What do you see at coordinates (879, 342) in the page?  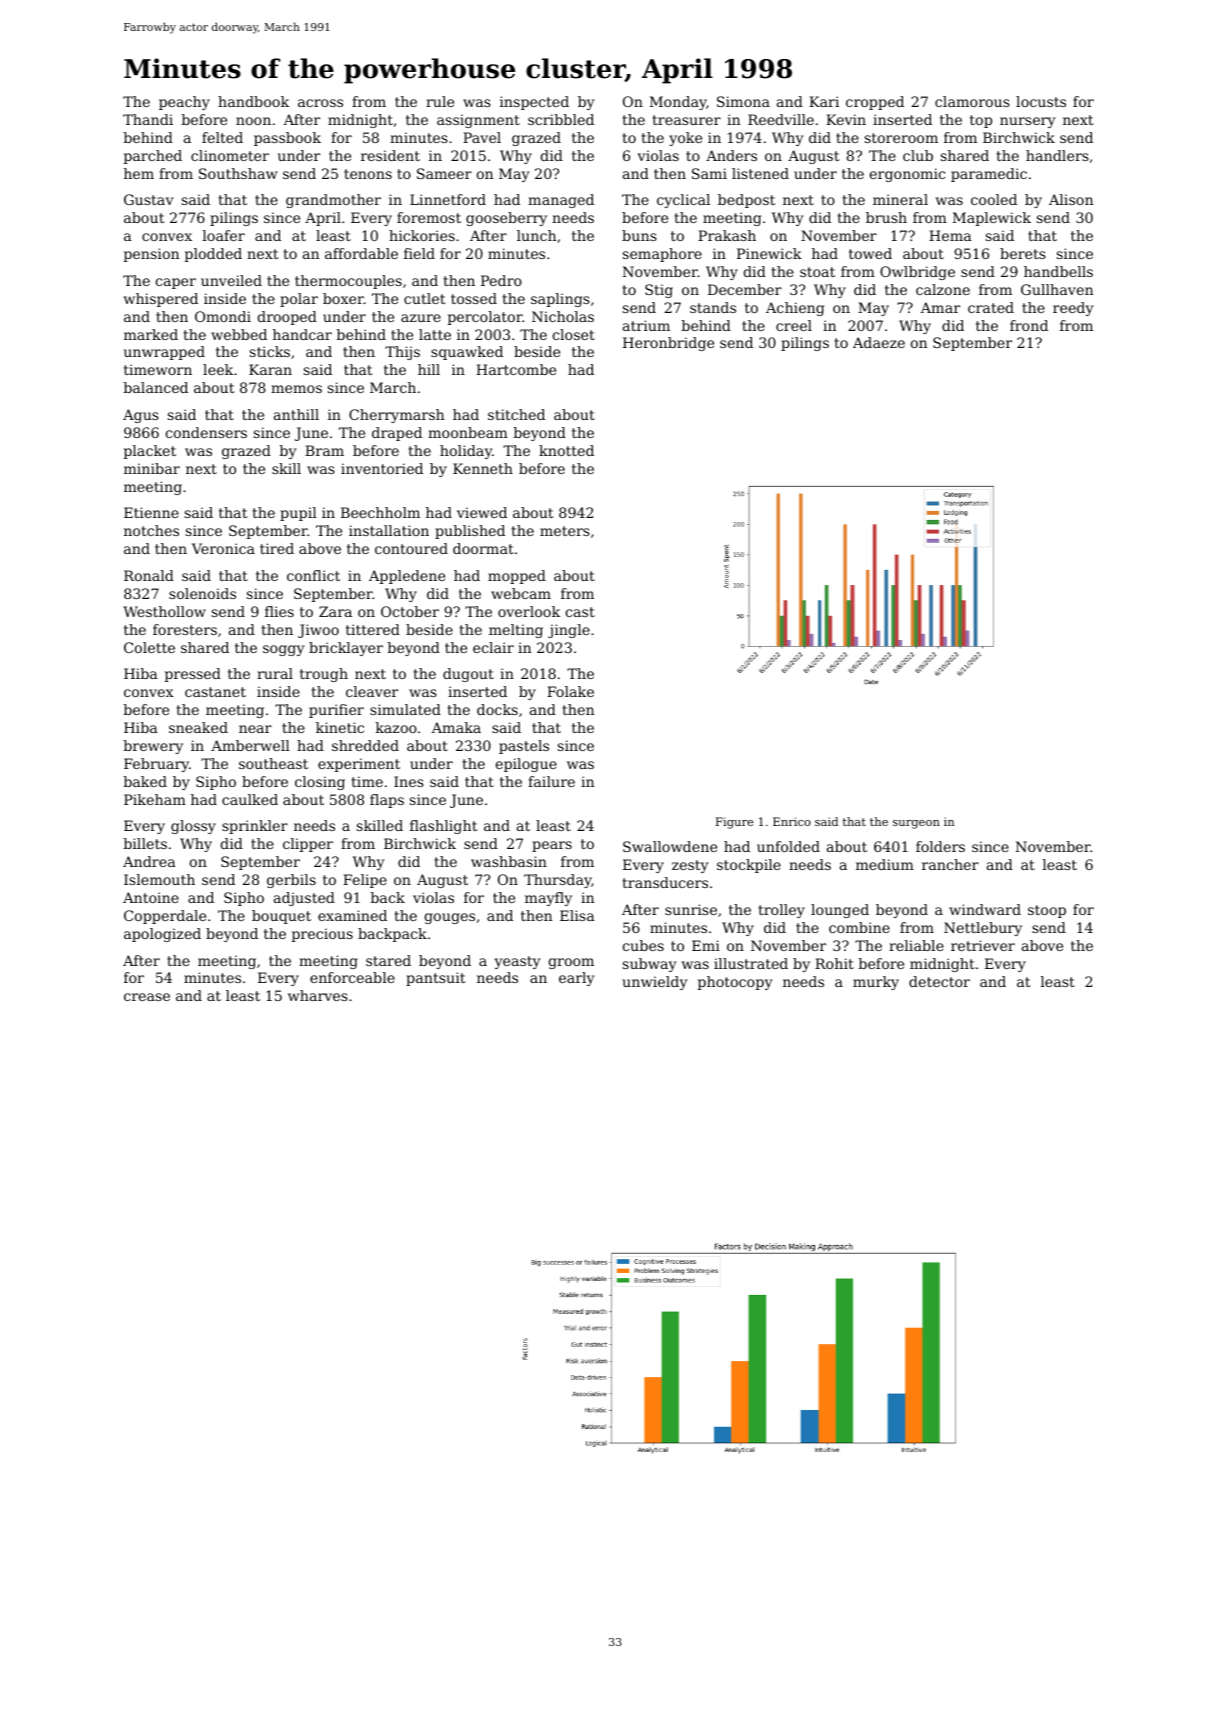 I see `Adaeze` at bounding box center [879, 342].
